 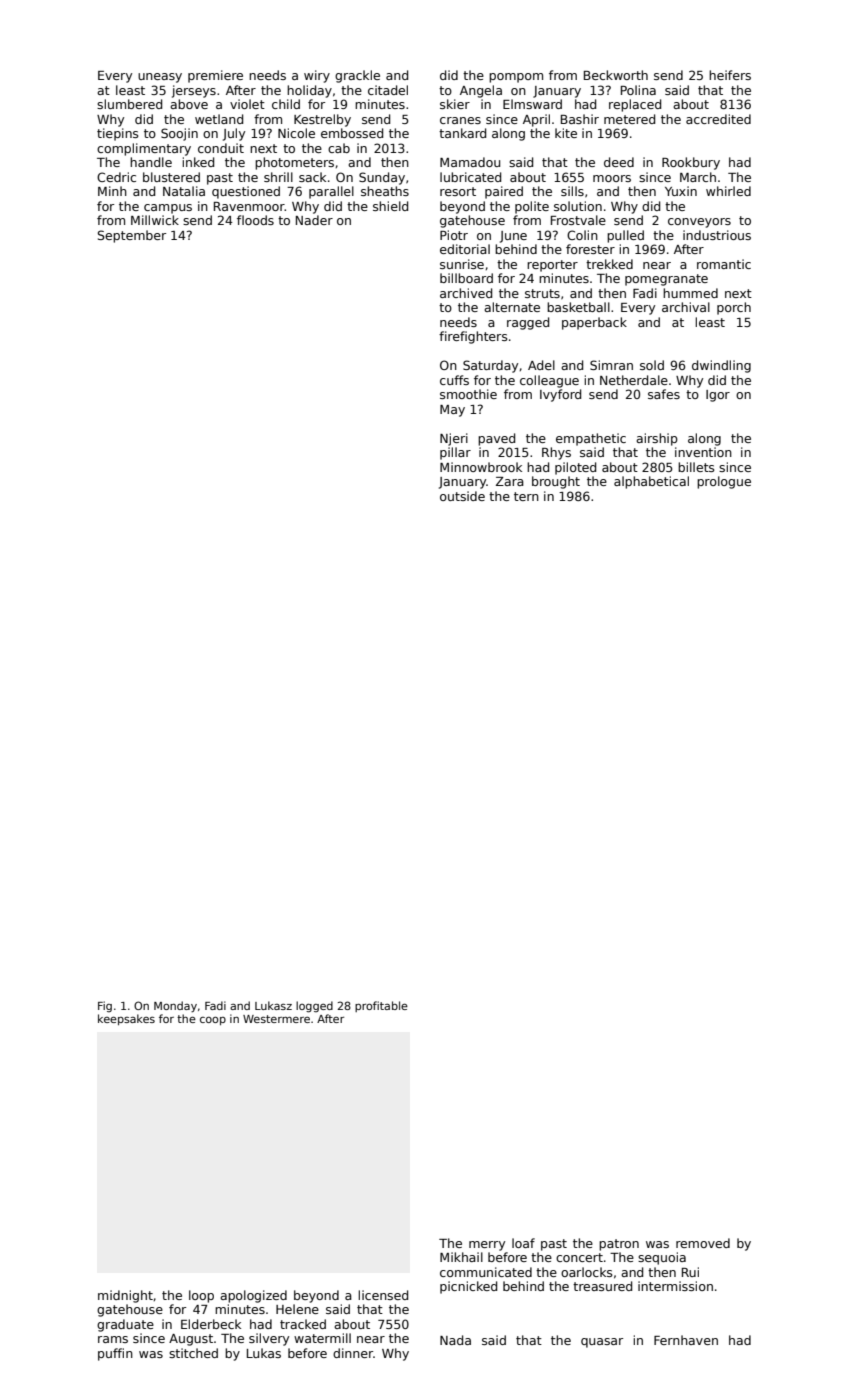 I want to click on smoothie, so click(x=468, y=394).
